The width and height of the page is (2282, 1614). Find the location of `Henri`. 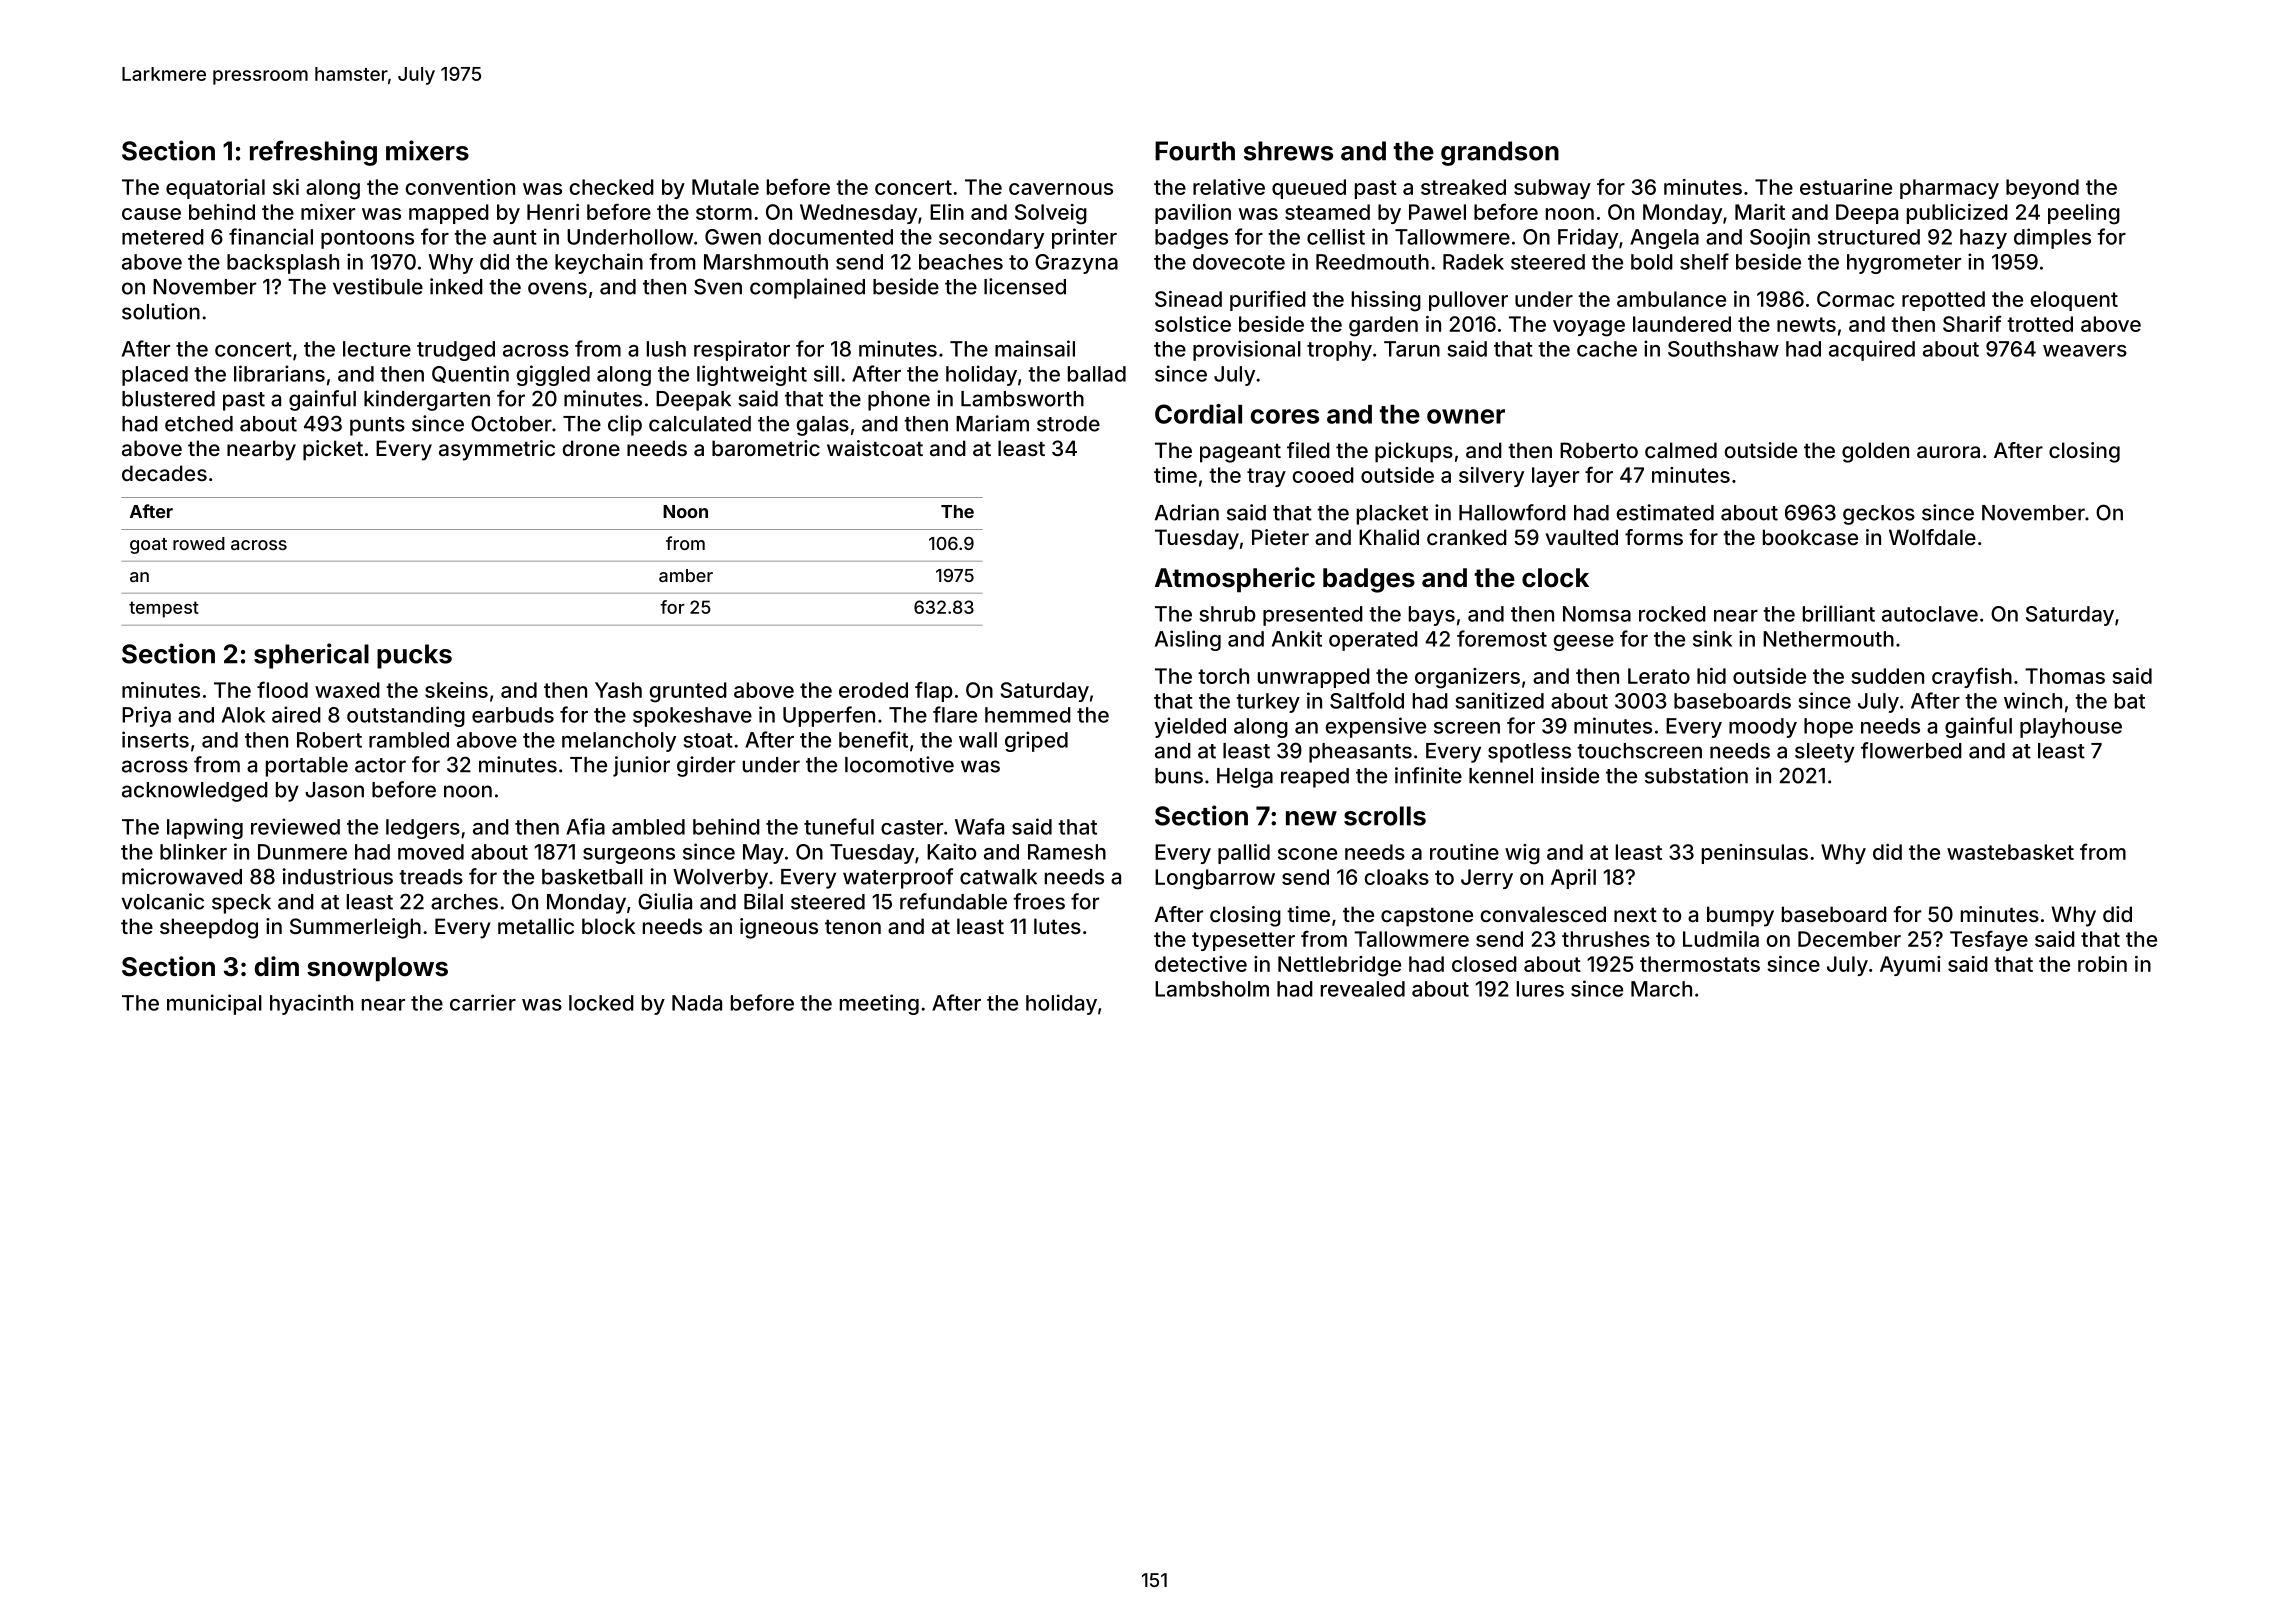

Henri is located at coordinates (553, 212).
